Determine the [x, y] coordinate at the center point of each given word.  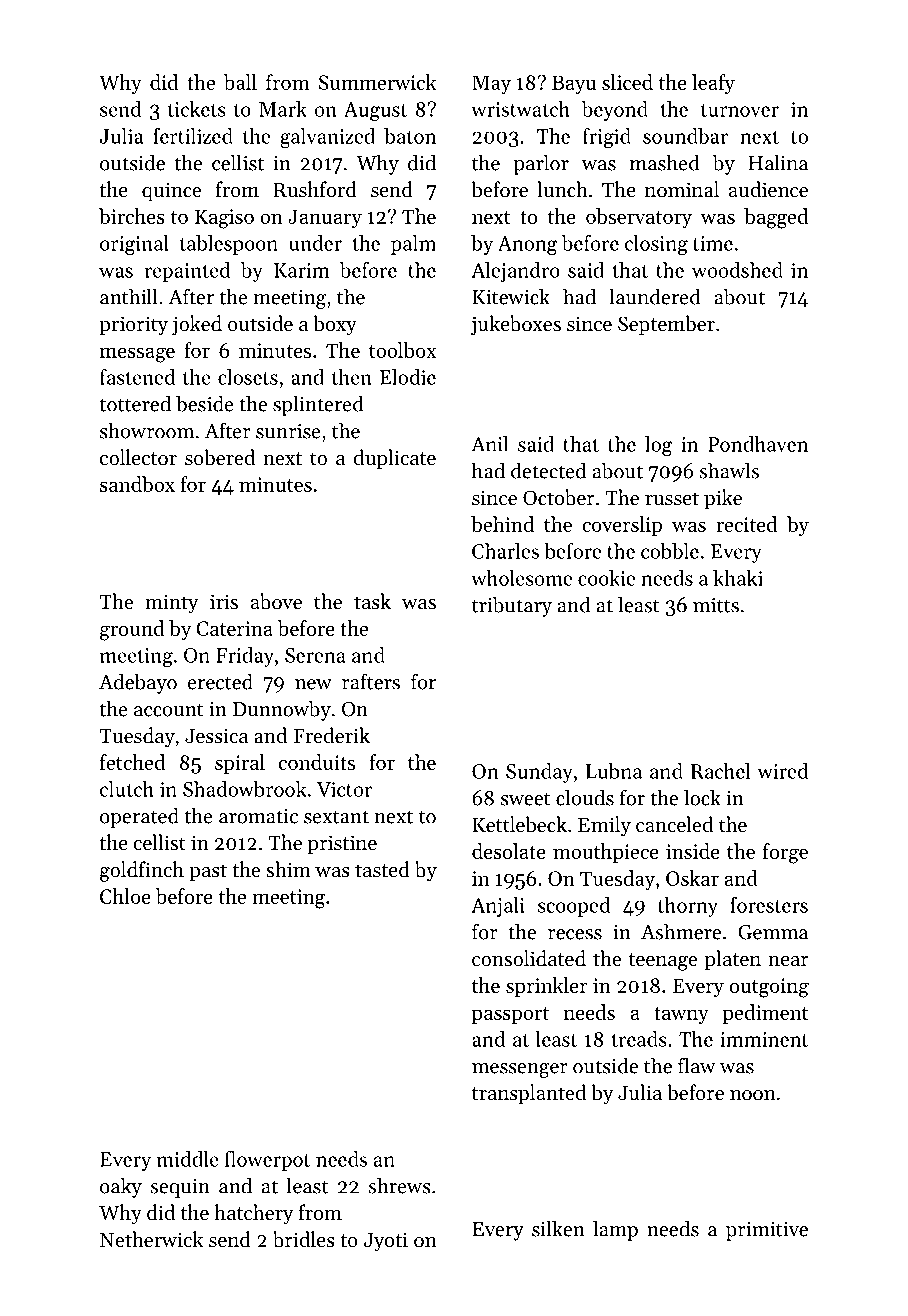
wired [782, 771]
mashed [665, 162]
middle [188, 1159]
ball [240, 82]
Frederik [331, 735]
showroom [147, 430]
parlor [541, 164]
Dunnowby [282, 710]
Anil [489, 443]
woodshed [737, 270]
